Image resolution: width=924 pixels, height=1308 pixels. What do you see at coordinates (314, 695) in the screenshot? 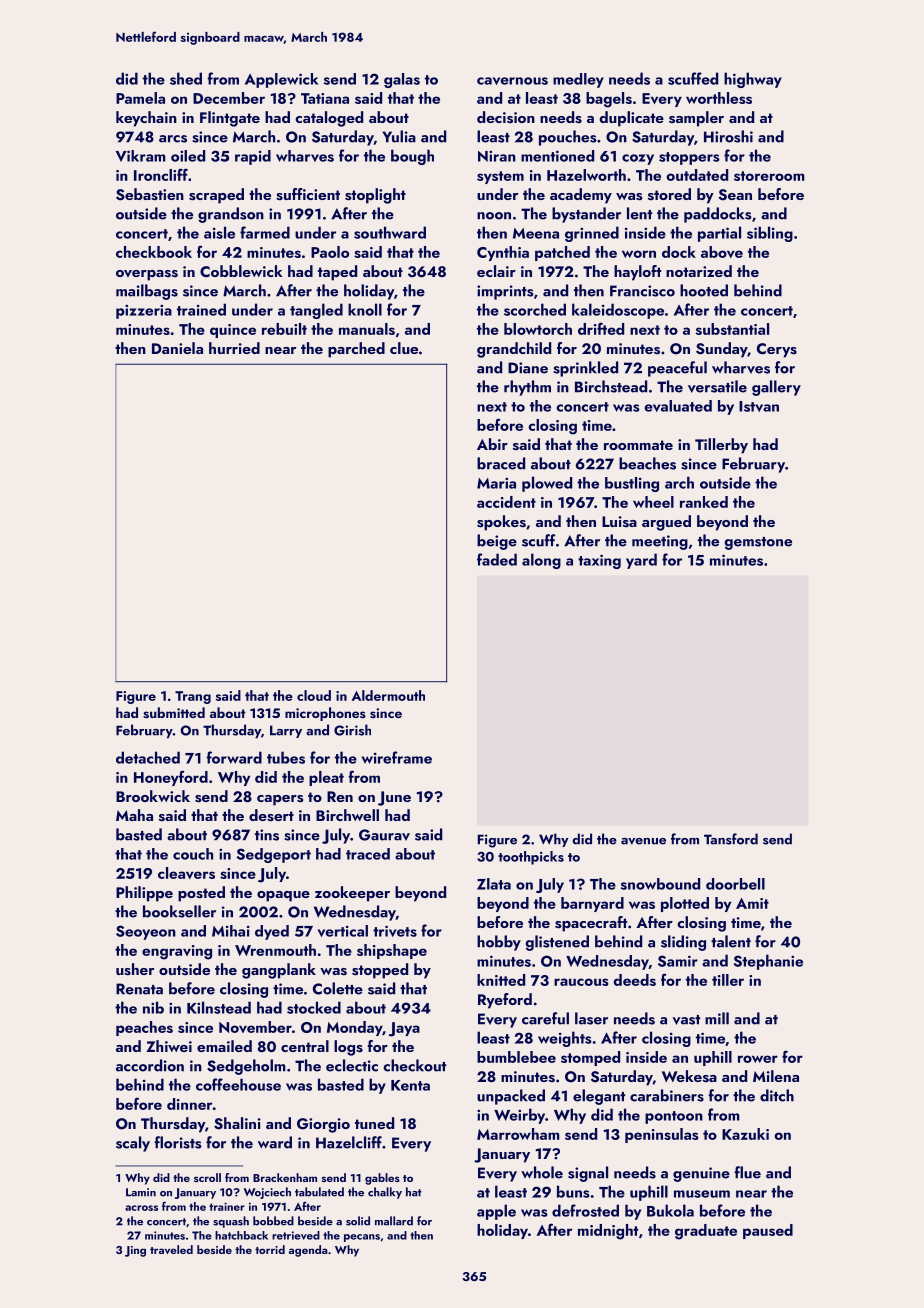
I see `cloud` at bounding box center [314, 695].
